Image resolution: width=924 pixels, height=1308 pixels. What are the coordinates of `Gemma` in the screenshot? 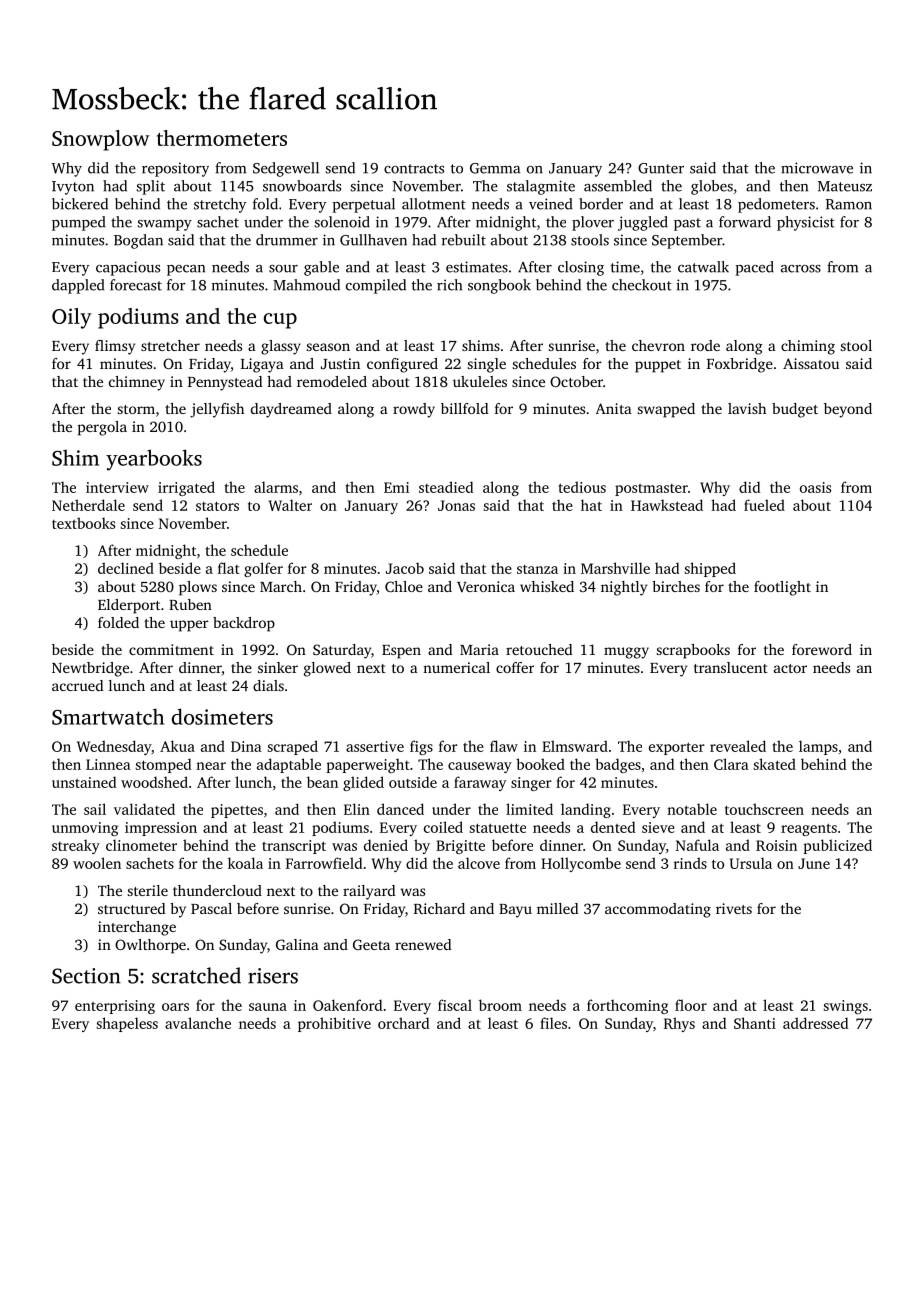 It's located at (495, 168).
